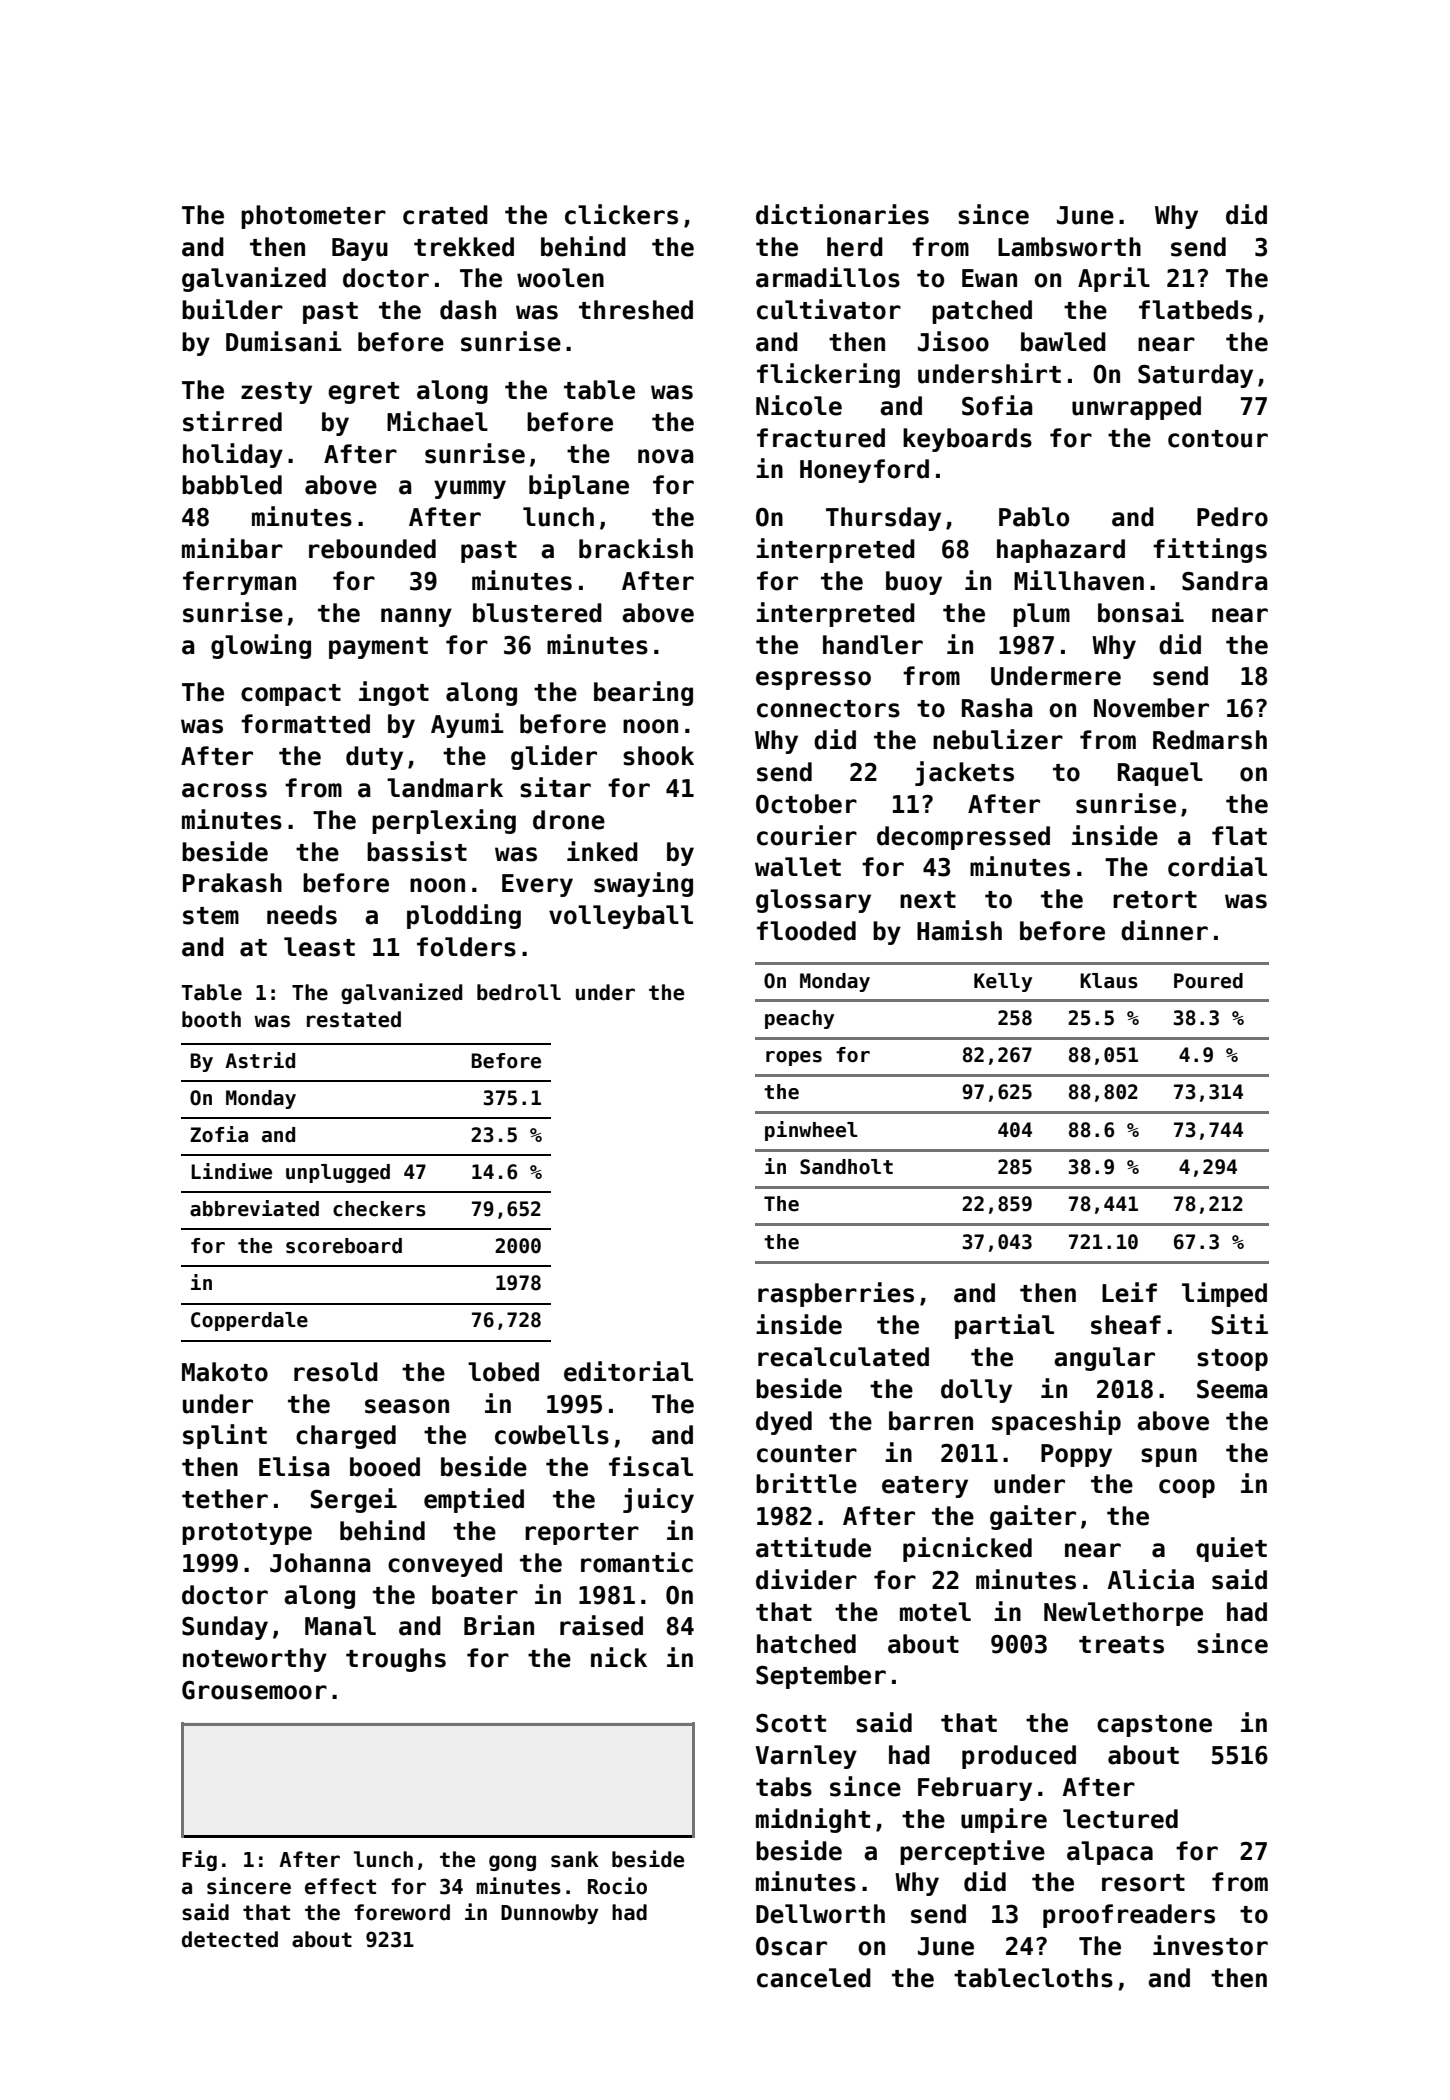 The height and width of the image is (2100, 1450). I want to click on quiet, so click(1231, 1549).
